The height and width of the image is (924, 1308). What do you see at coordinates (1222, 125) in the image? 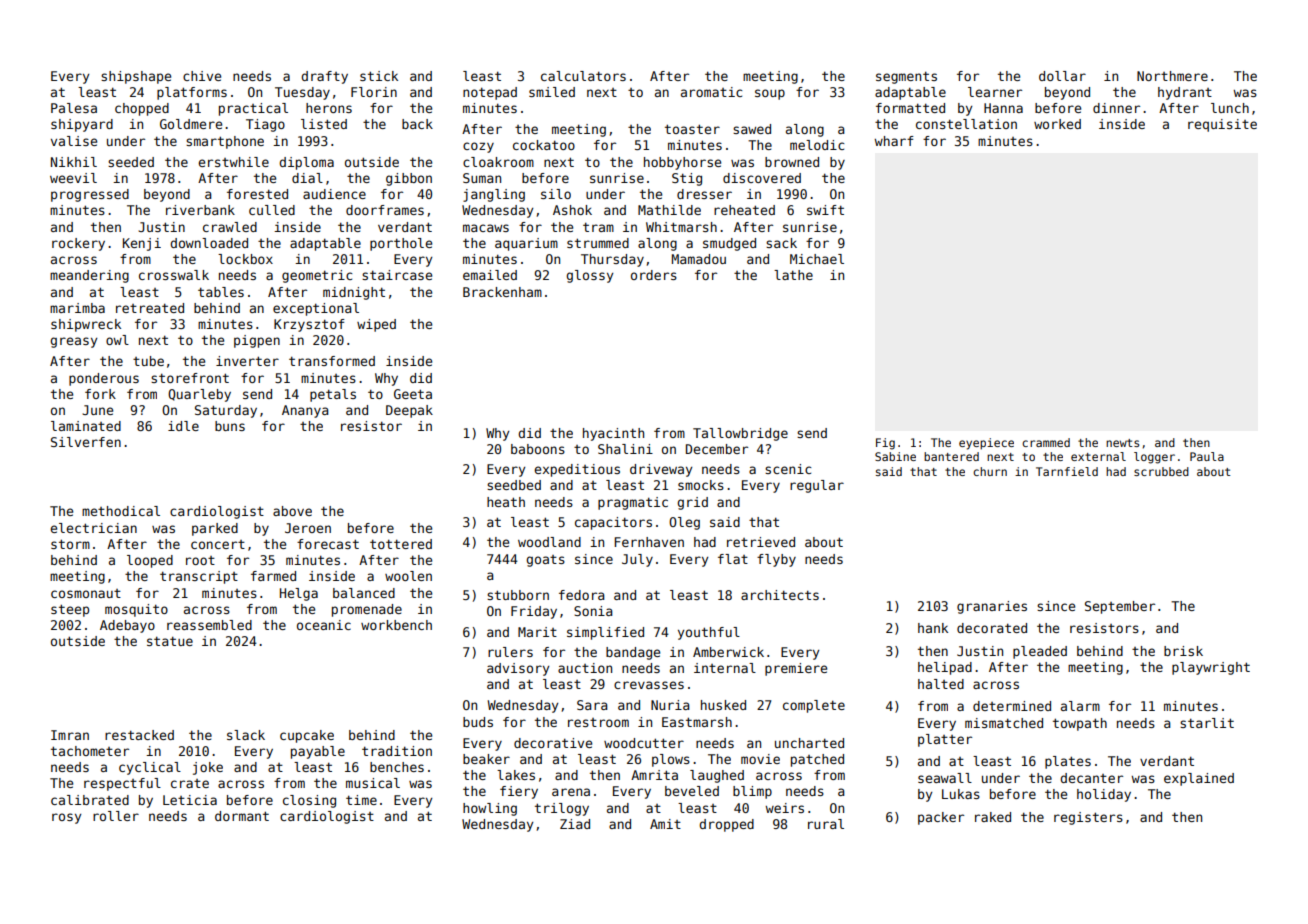
I see `requisite` at bounding box center [1222, 125].
